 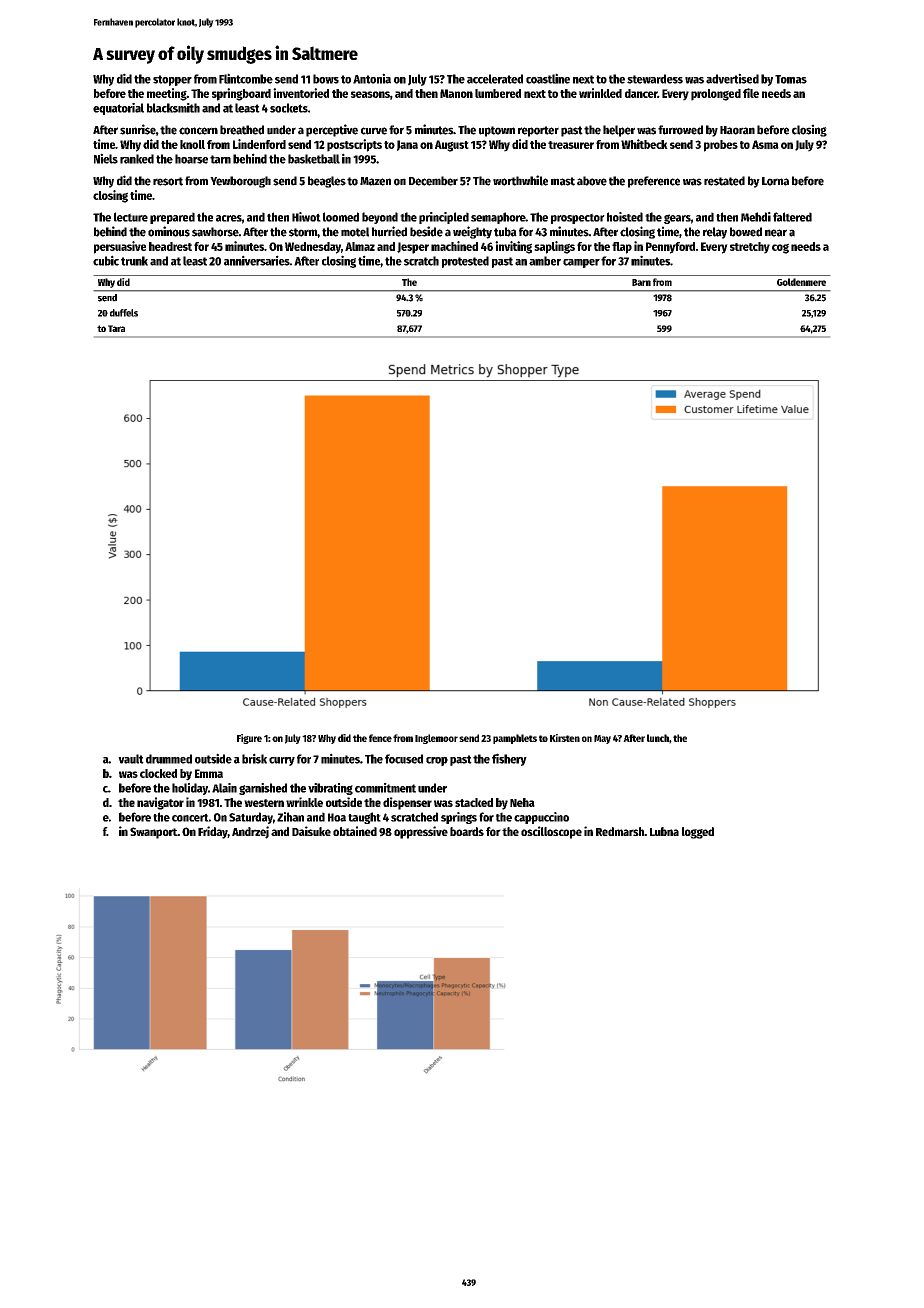 What do you see at coordinates (380, 738) in the screenshot?
I see `fence` at bounding box center [380, 738].
